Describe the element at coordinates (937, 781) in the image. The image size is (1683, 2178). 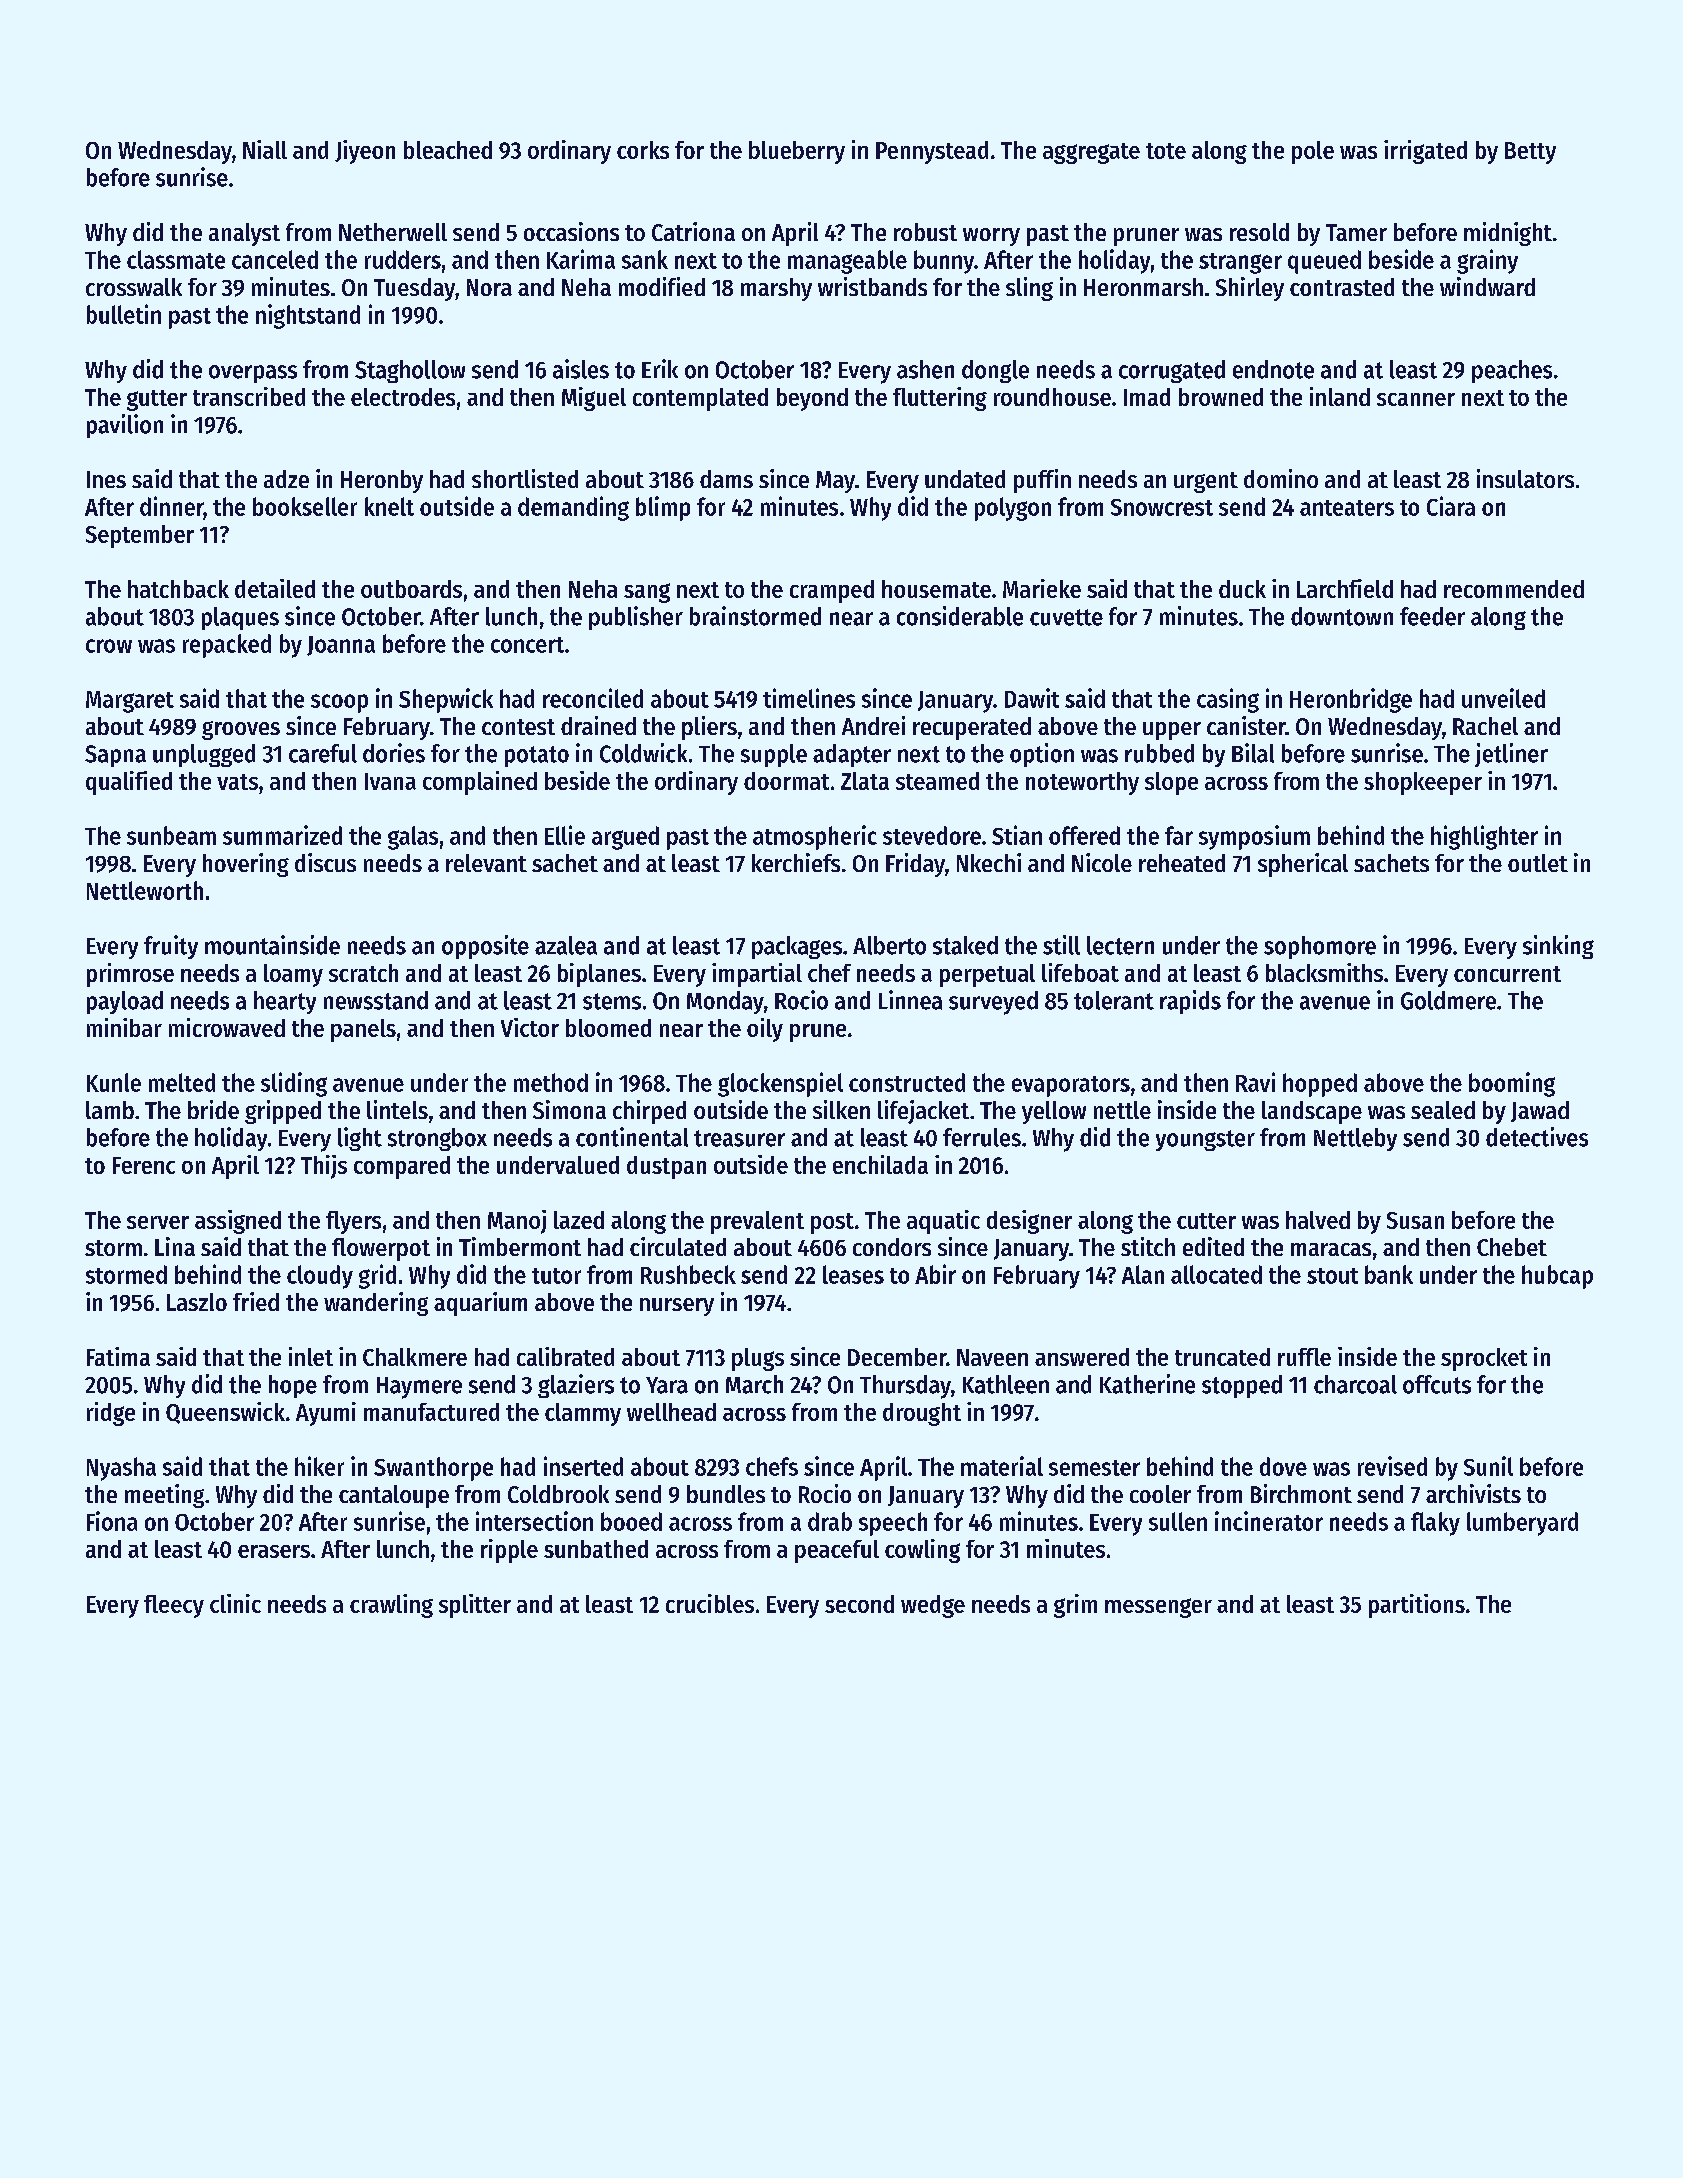
I see `steamed` at that location.
